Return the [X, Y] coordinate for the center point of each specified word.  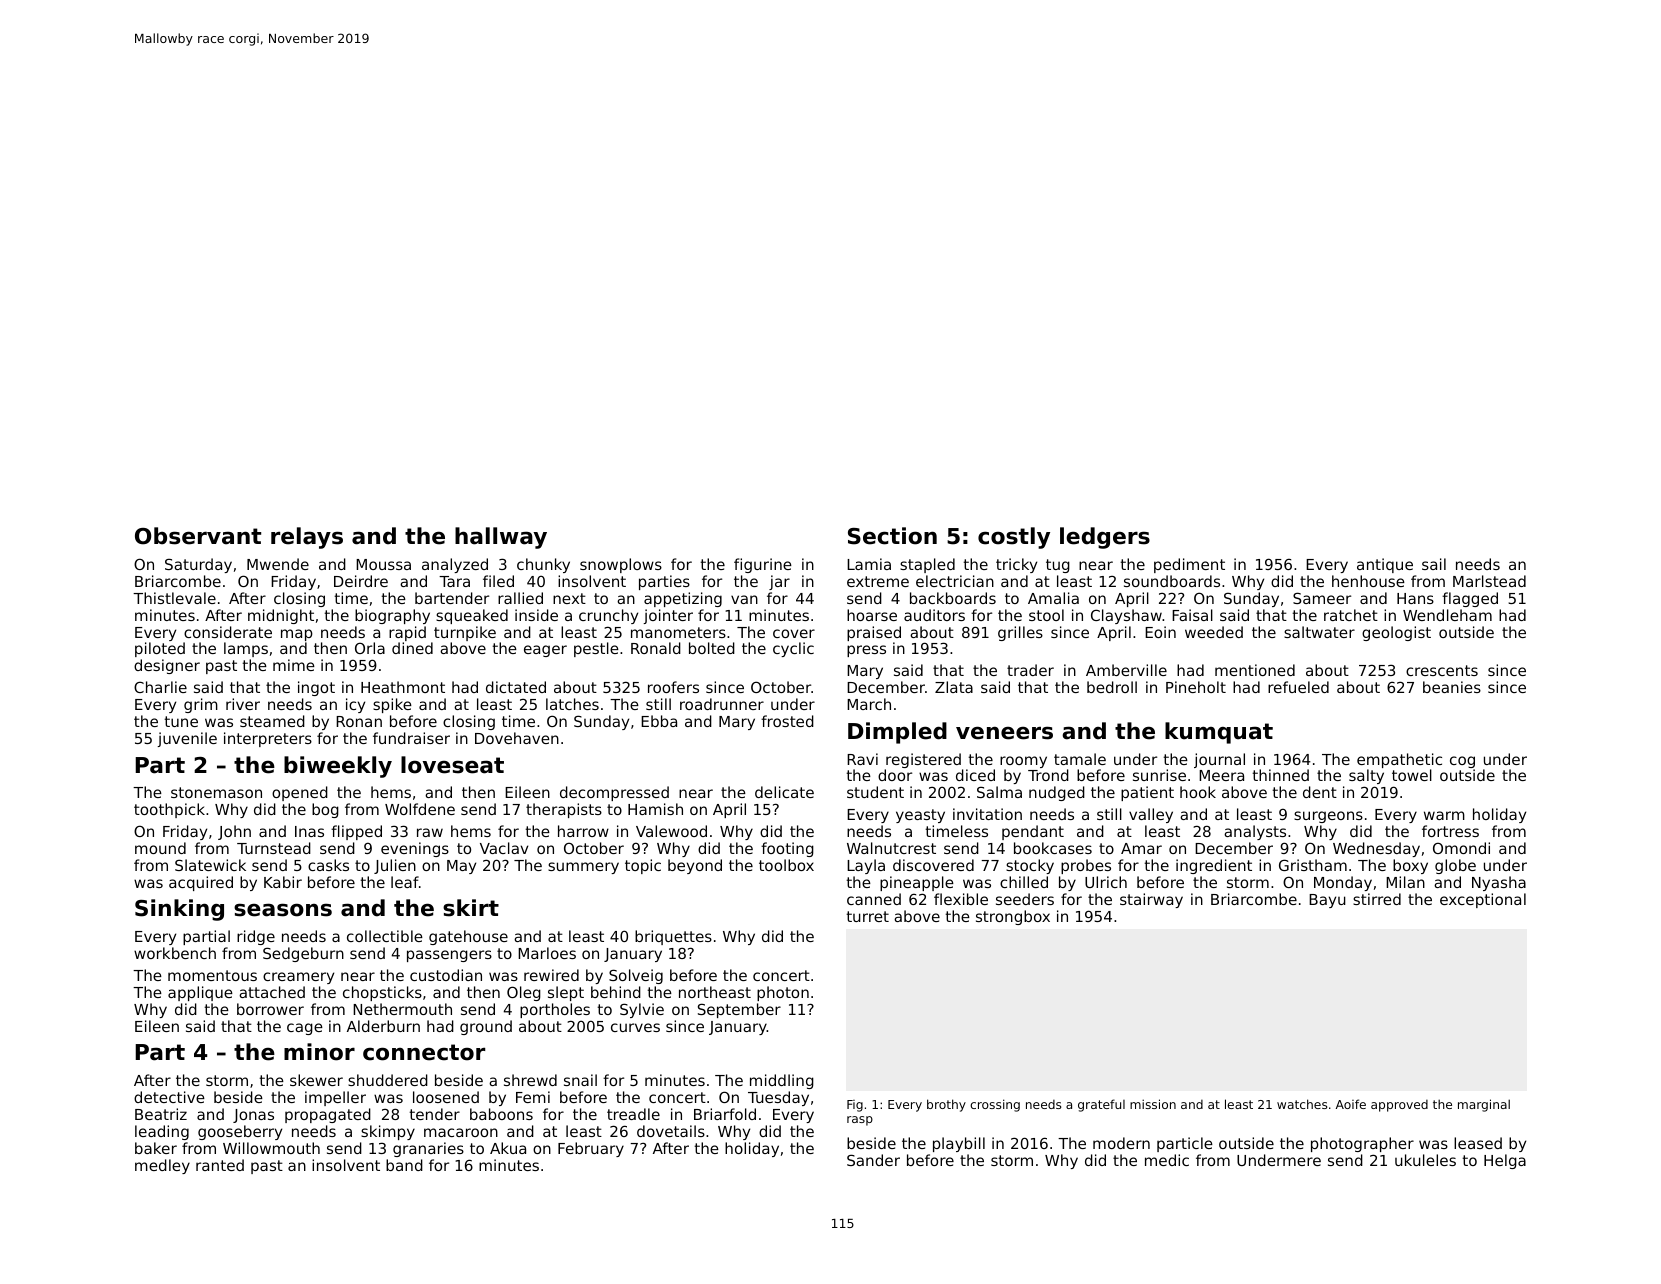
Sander [873, 1160]
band [404, 1165]
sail [1434, 564]
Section [892, 536]
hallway [501, 538]
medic [1167, 1160]
